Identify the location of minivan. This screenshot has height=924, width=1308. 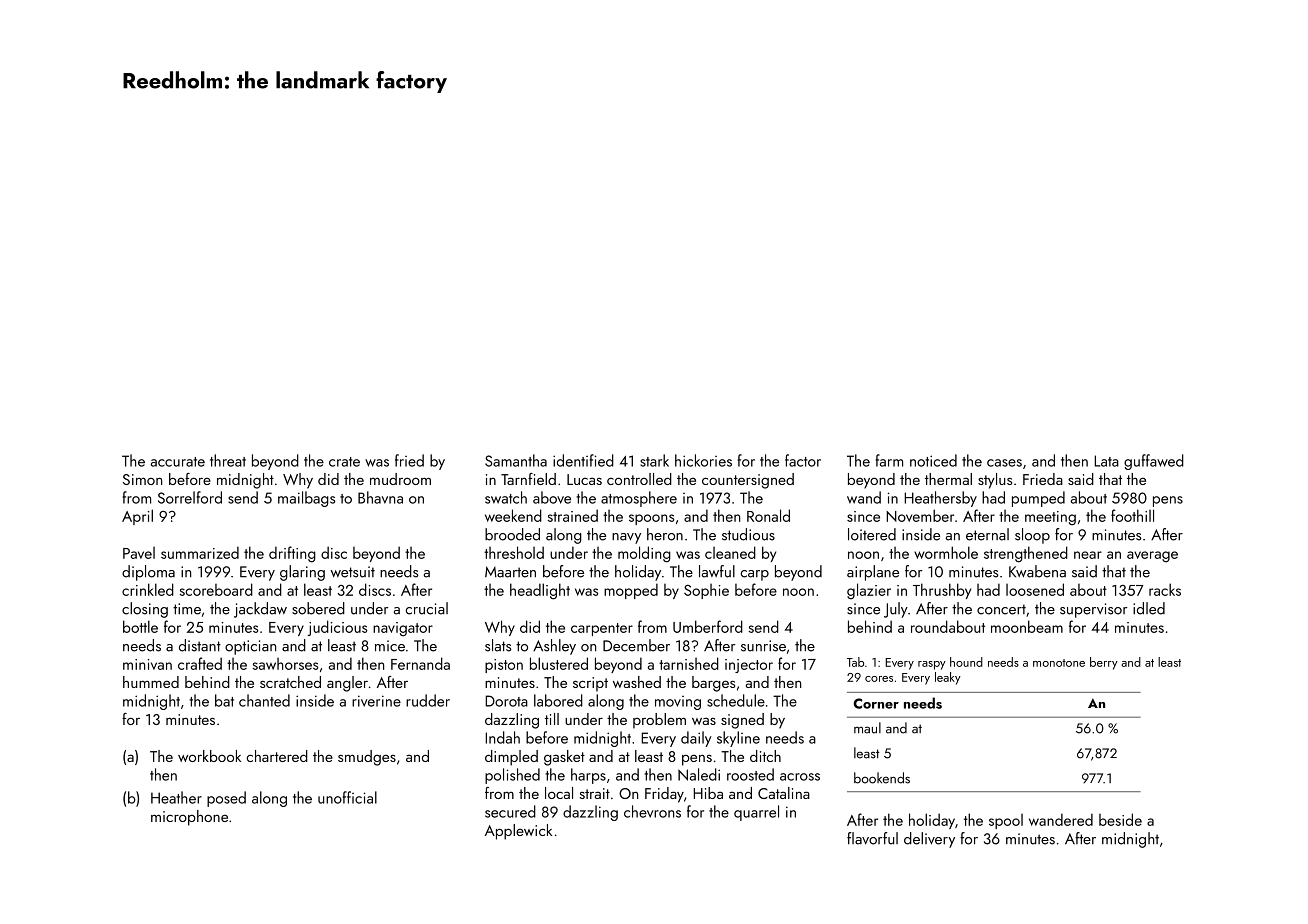
(147, 664).
